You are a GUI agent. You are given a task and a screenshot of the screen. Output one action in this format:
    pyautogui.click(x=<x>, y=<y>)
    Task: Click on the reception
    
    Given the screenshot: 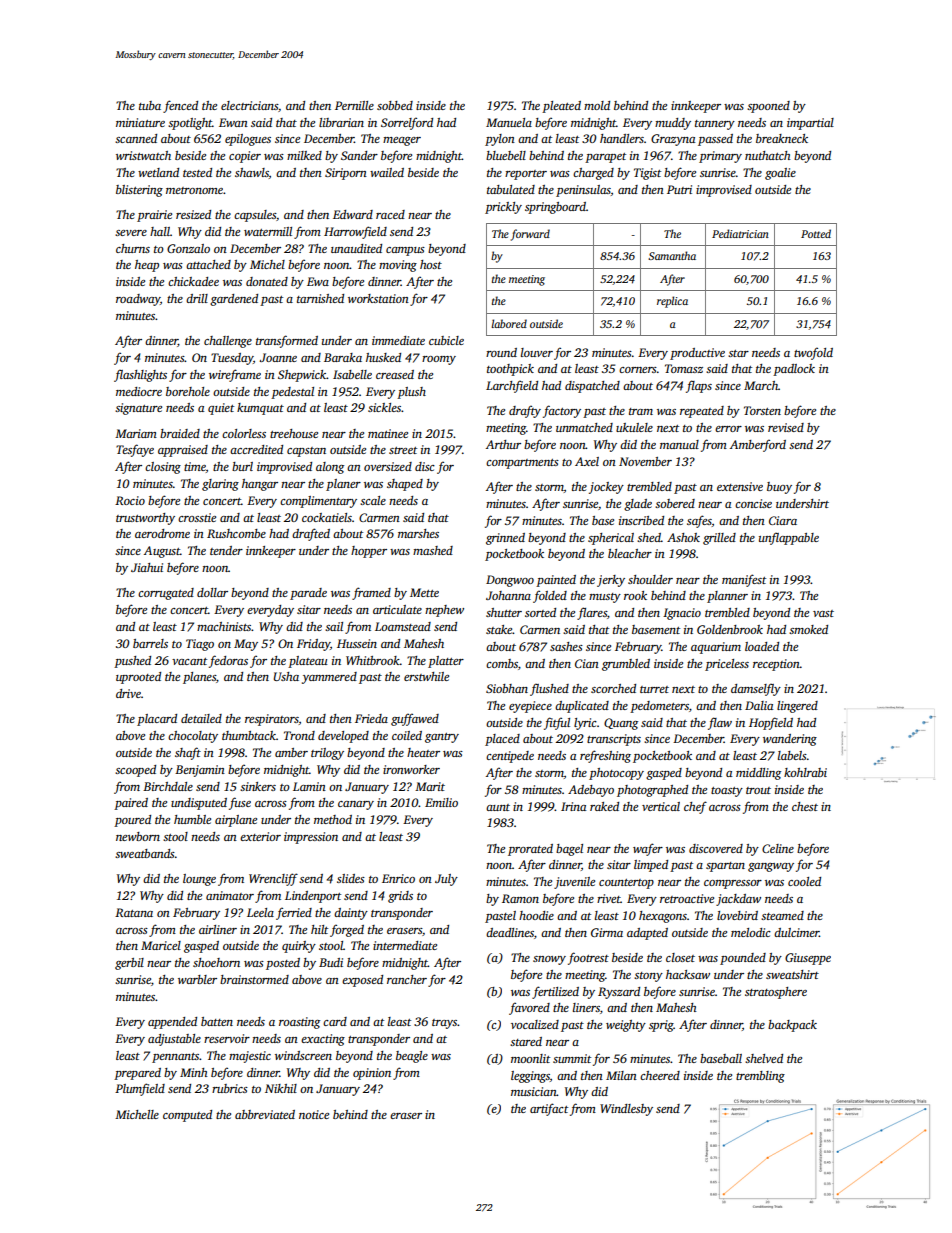 What is the action you would take?
    pyautogui.click(x=776, y=665)
